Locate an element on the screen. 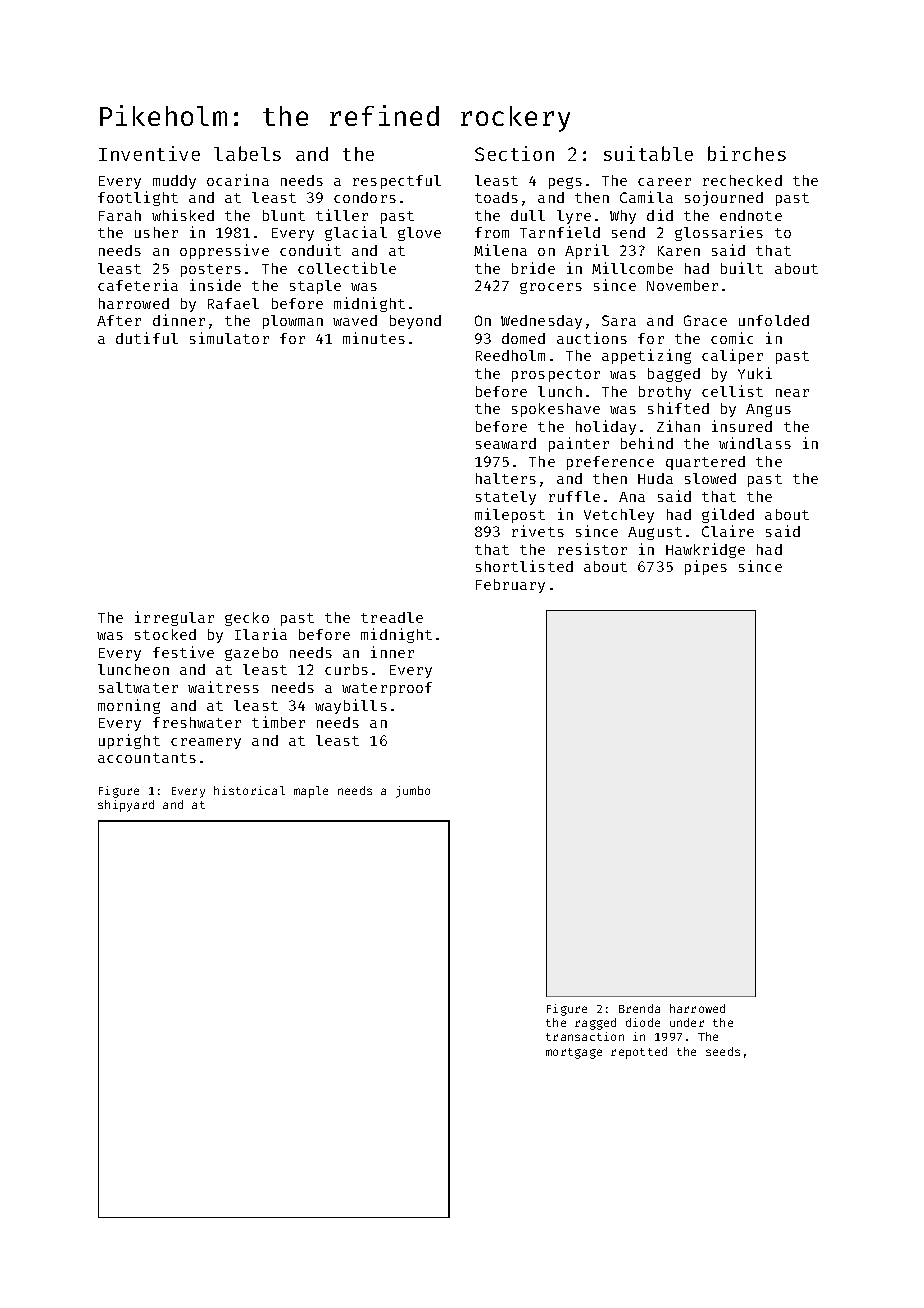 The width and height of the screenshot is (924, 1308). respectful is located at coordinates (397, 182).
